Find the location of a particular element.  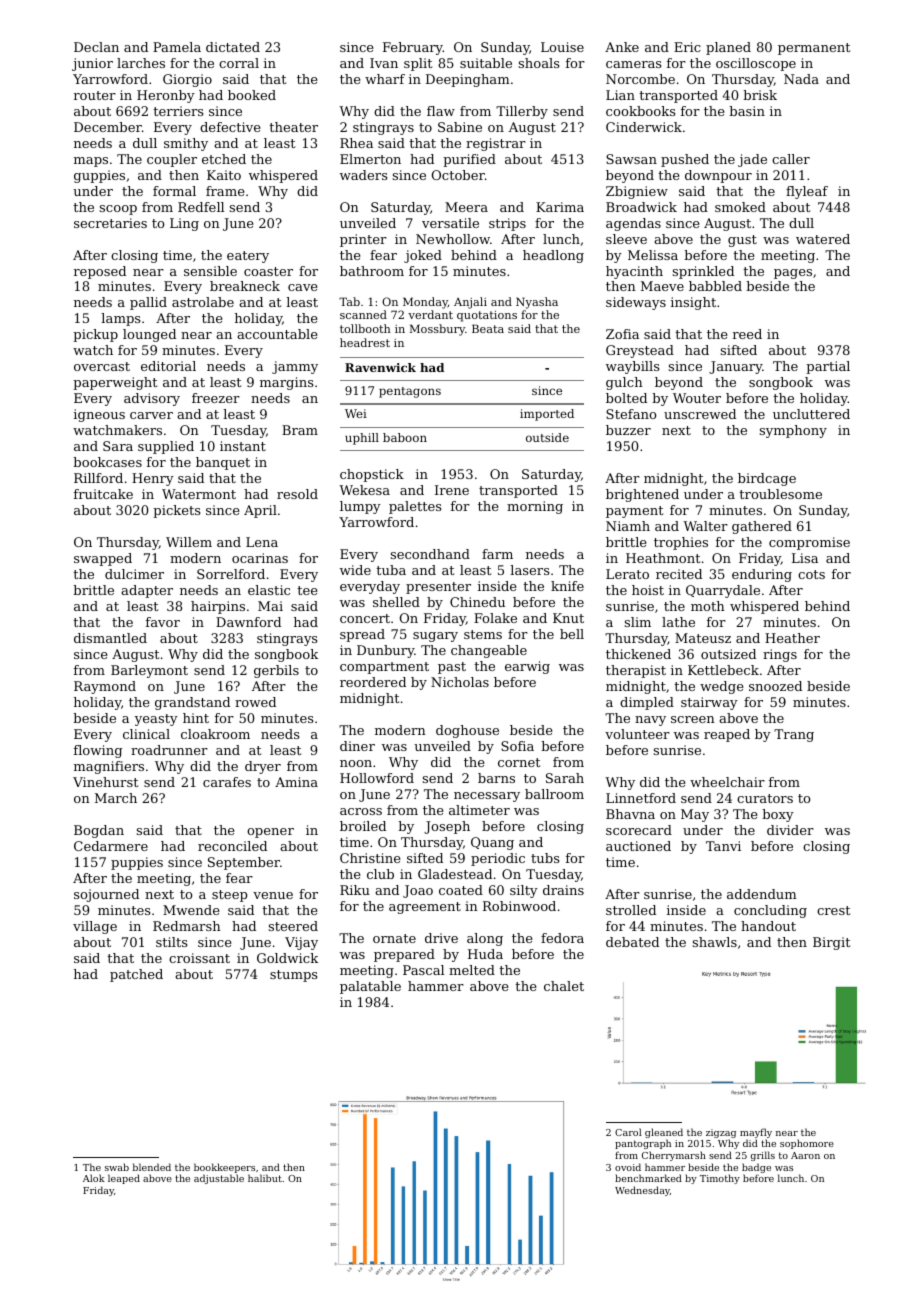

morning is located at coordinates (535, 507).
